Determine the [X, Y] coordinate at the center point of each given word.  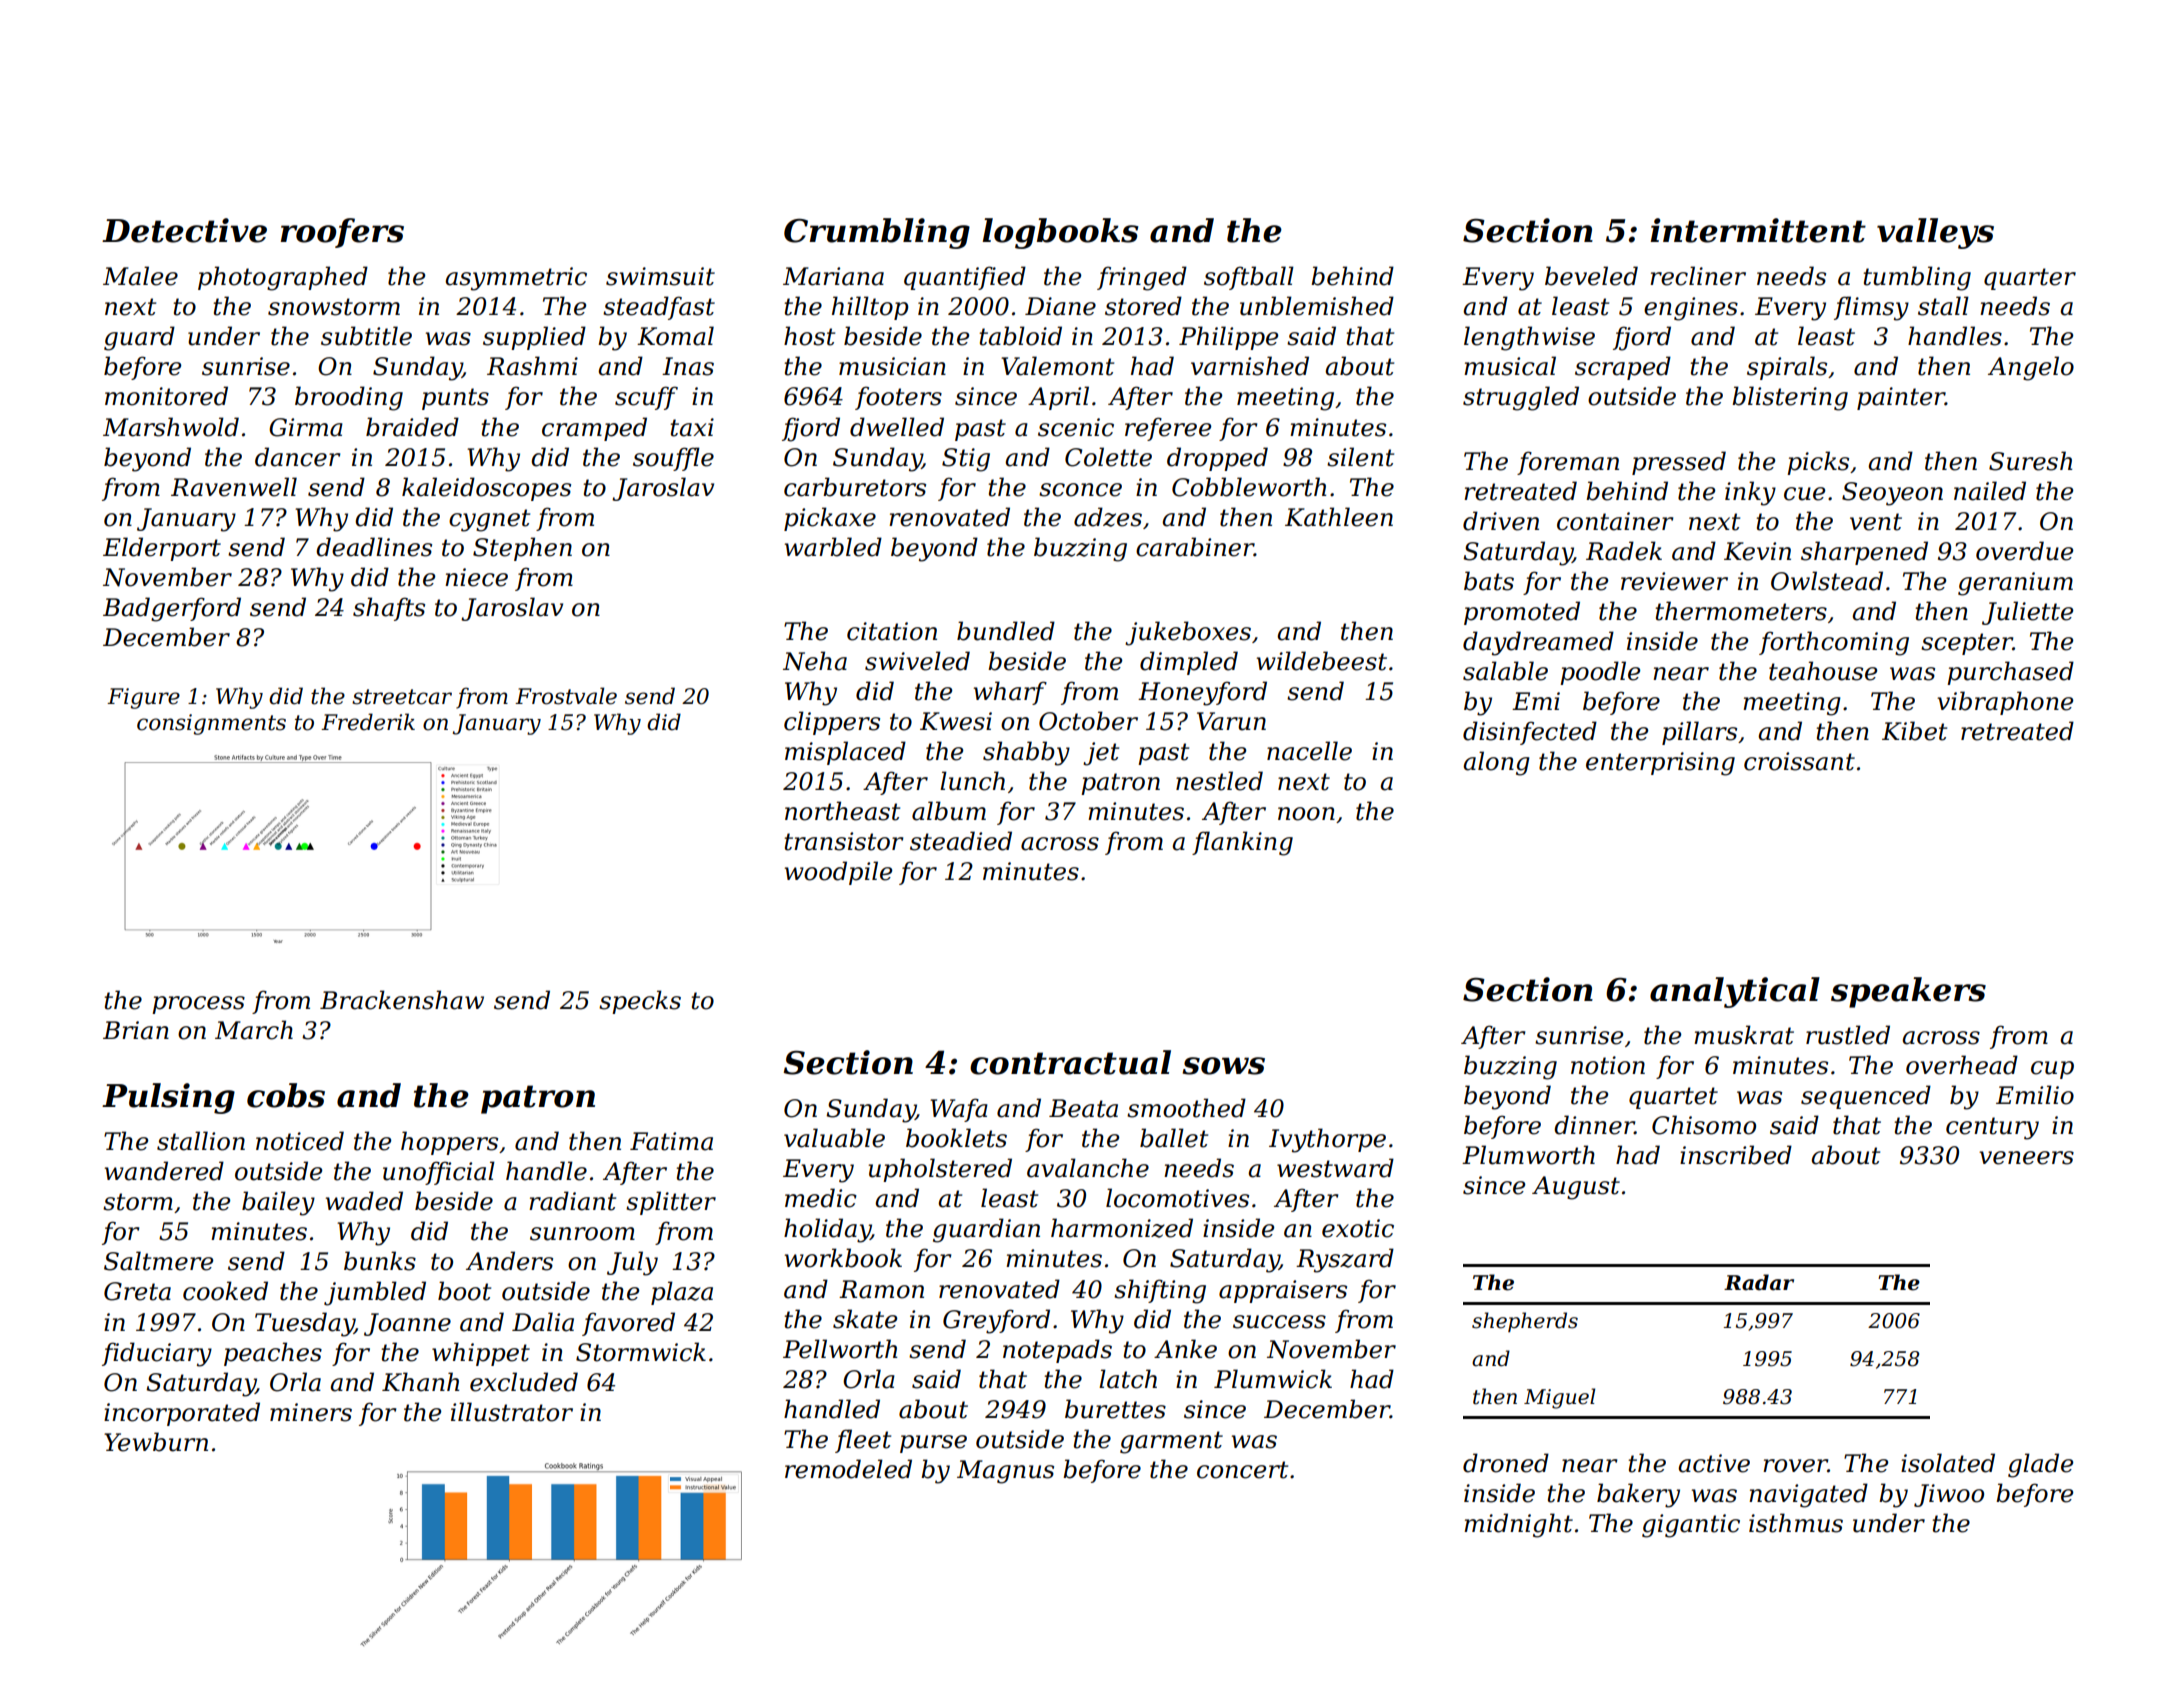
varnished [1250, 366]
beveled [1591, 276]
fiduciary [157, 1354]
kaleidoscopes [486, 489]
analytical [1735, 992]
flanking [1242, 843]
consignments [211, 724]
